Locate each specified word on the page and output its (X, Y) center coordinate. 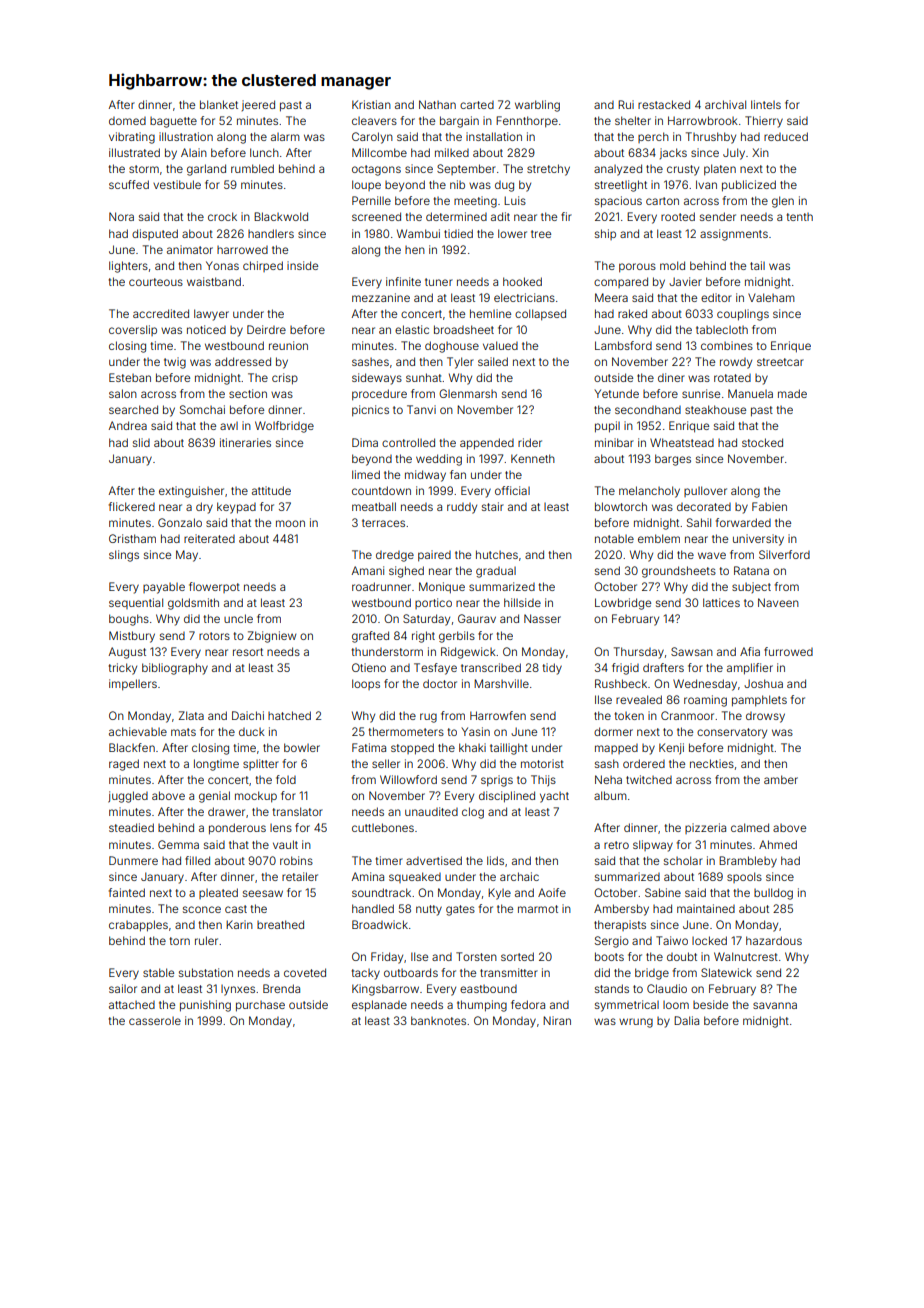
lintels (766, 104)
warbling (537, 106)
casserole (155, 1021)
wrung (636, 1023)
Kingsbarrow (385, 990)
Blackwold (281, 216)
